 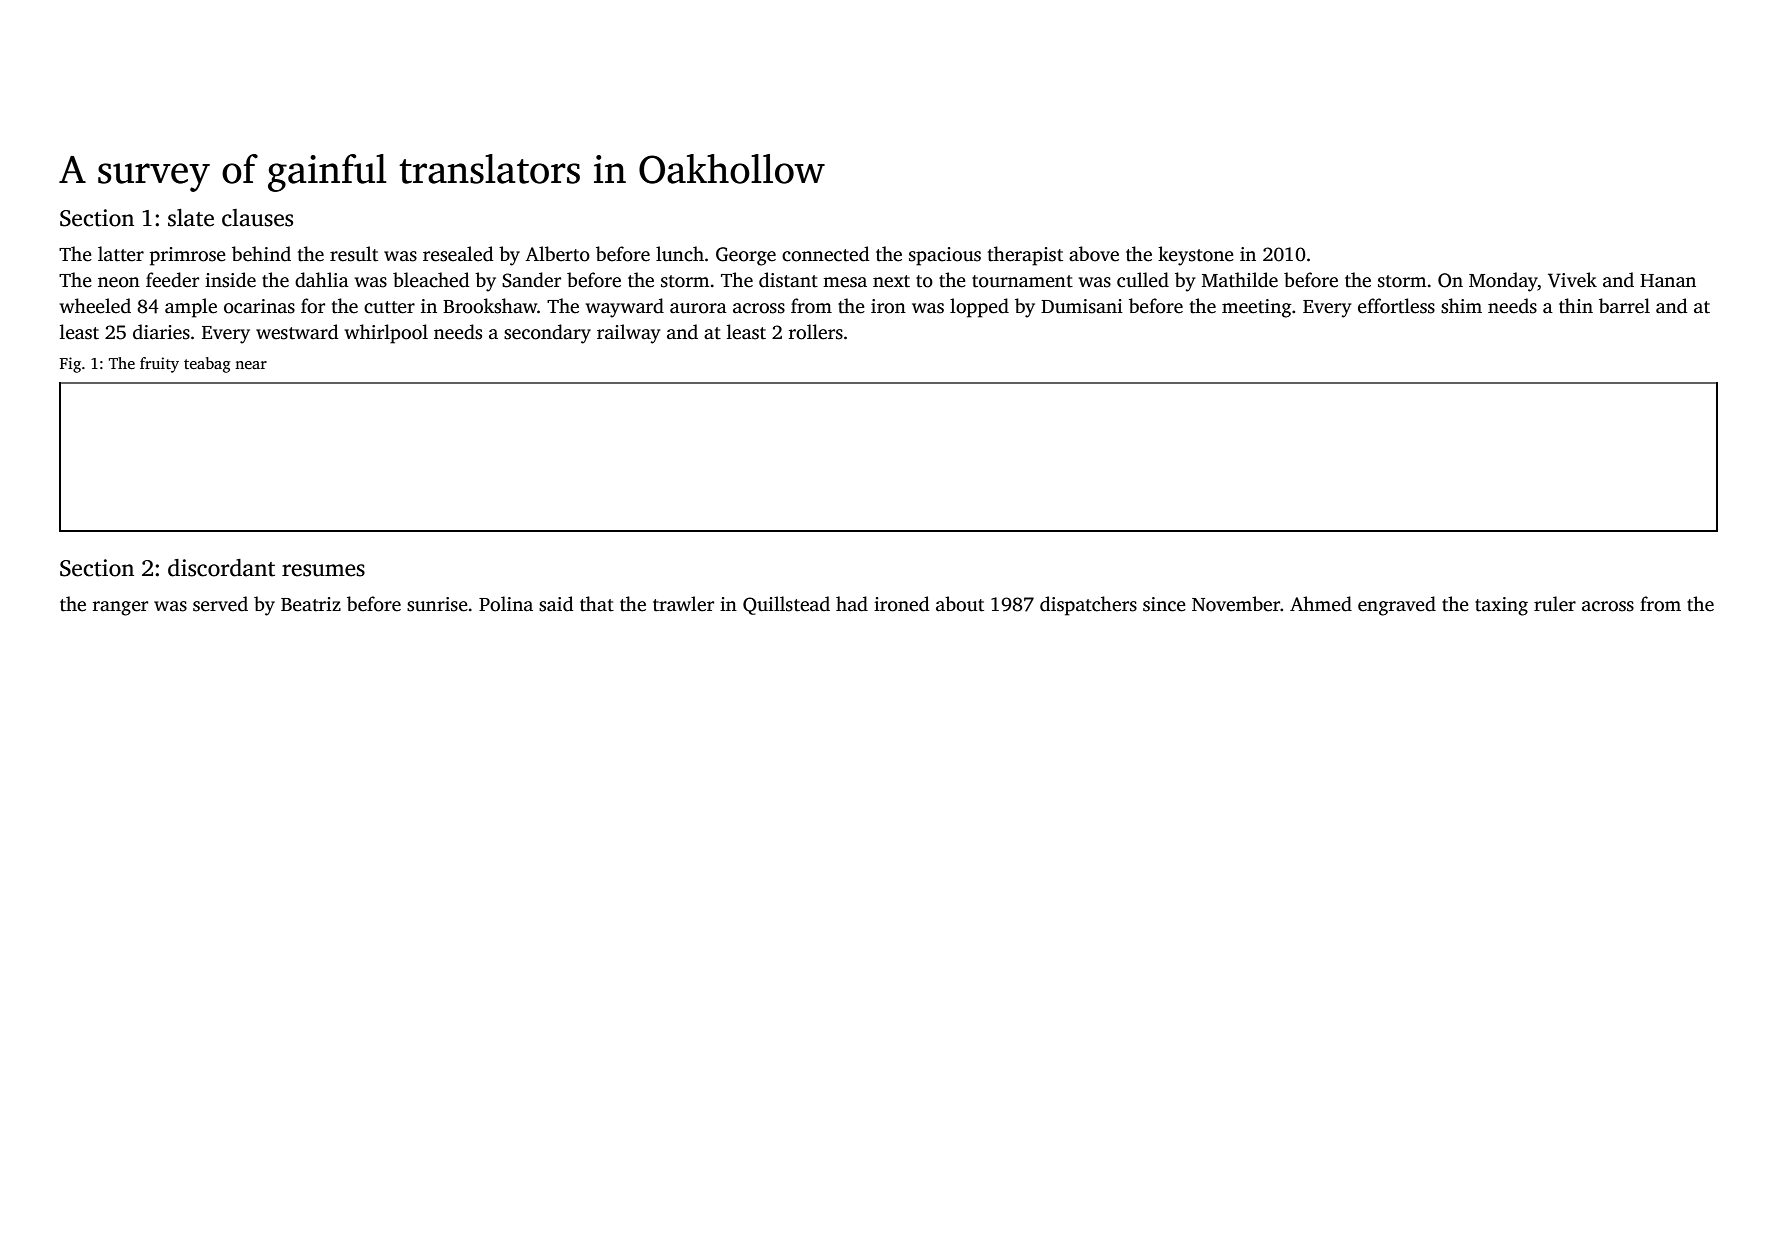 What do you see at coordinates (1461, 306) in the screenshot?
I see `shim` at bounding box center [1461, 306].
